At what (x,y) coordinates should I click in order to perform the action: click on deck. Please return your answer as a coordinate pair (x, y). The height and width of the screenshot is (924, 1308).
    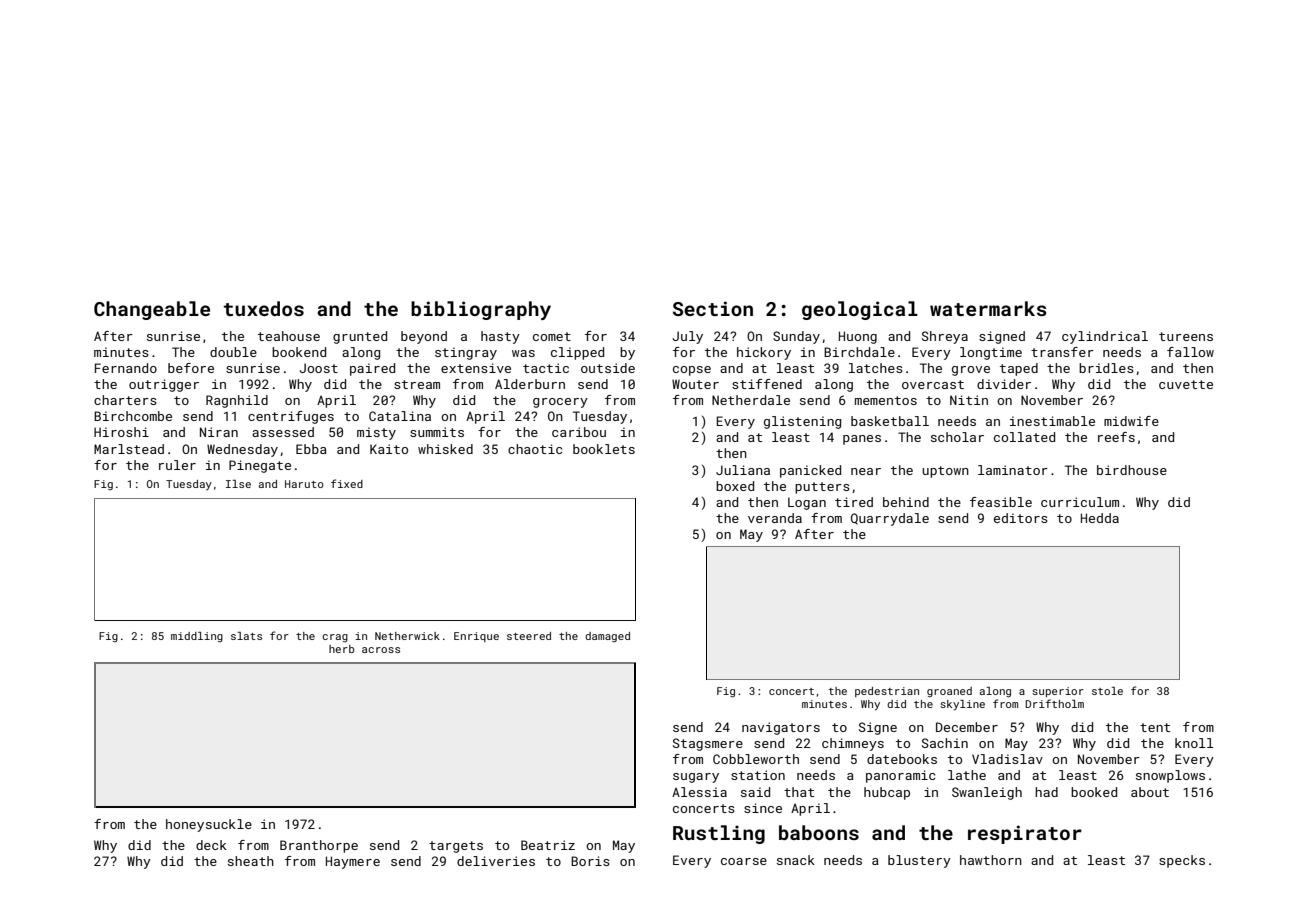
    Looking at the image, I should click on (211, 845).
